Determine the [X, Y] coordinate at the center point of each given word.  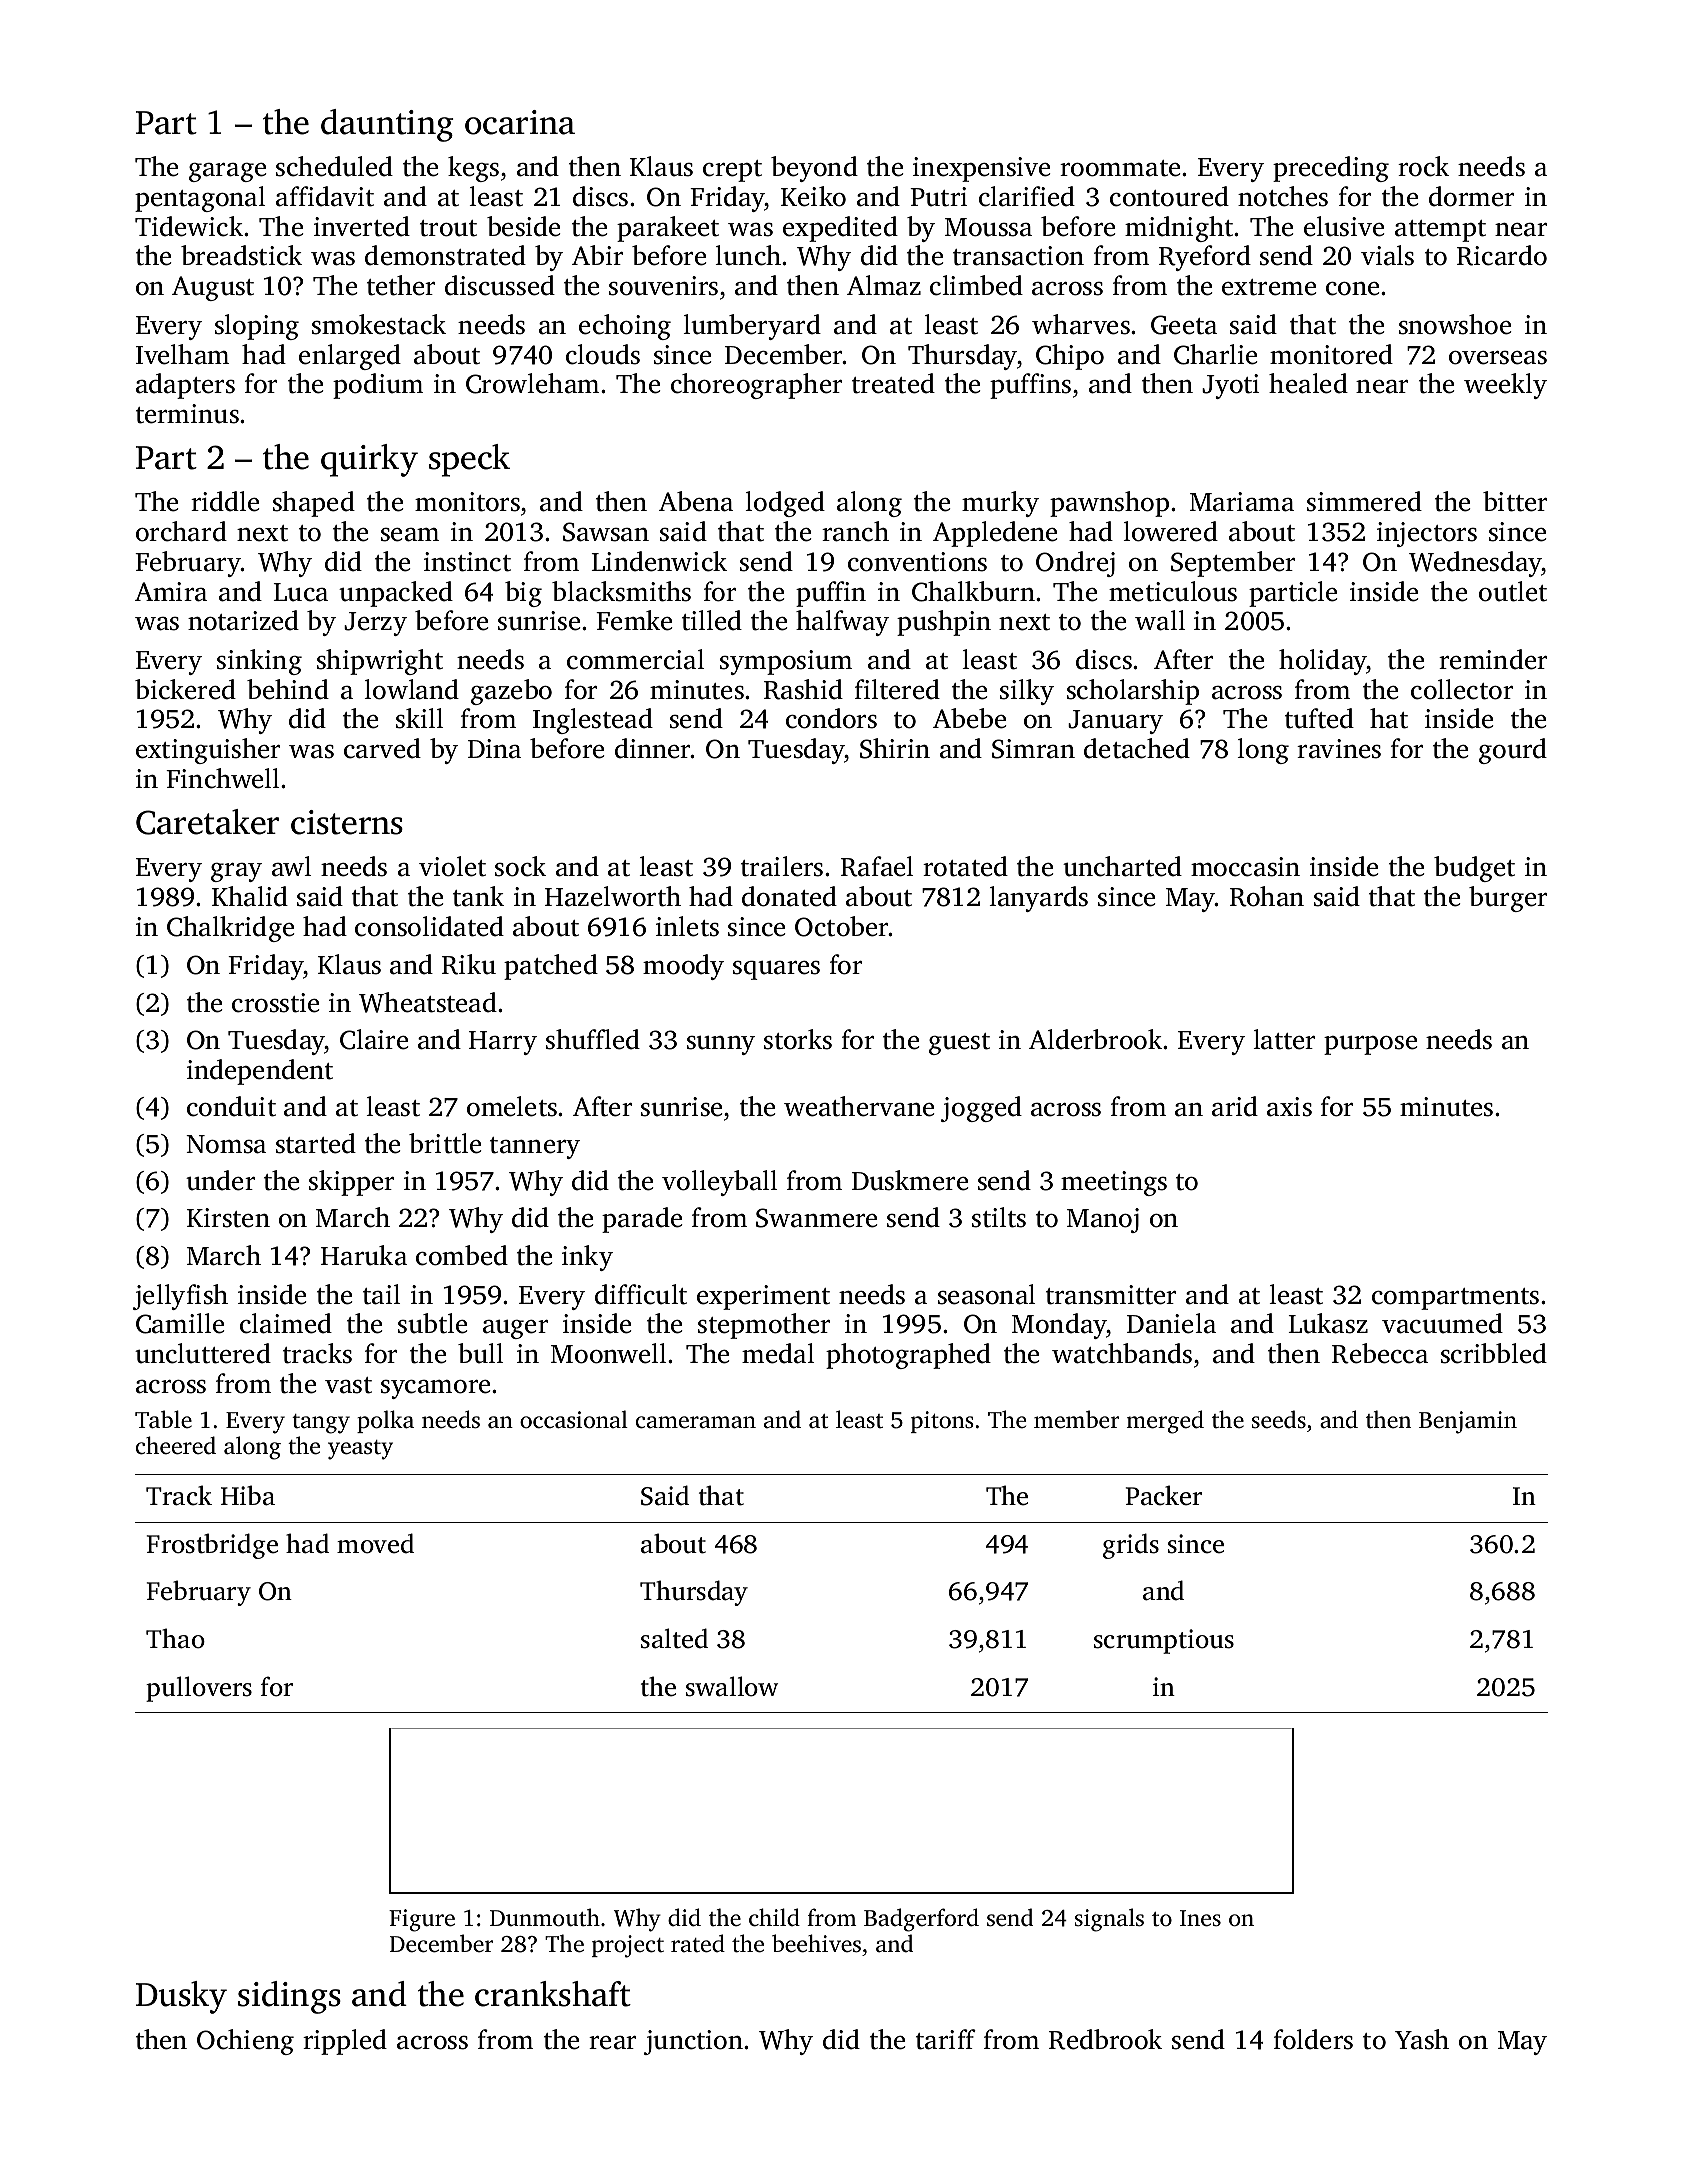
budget [1474, 869]
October [842, 926]
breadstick [241, 255]
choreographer [756, 386]
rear [612, 2043]
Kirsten [228, 1218]
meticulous [1173, 591]
